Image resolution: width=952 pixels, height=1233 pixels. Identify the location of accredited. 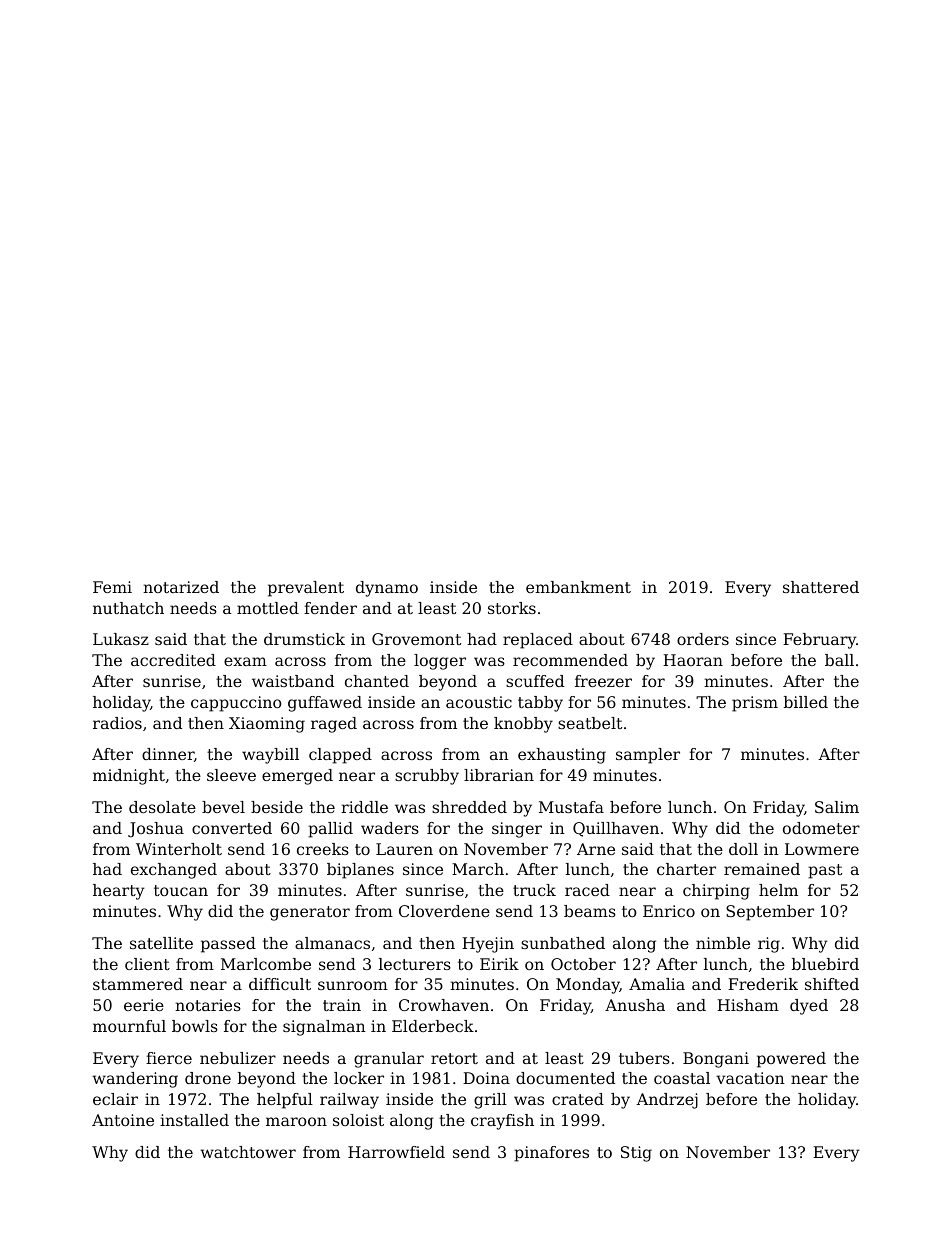
(173, 660).
